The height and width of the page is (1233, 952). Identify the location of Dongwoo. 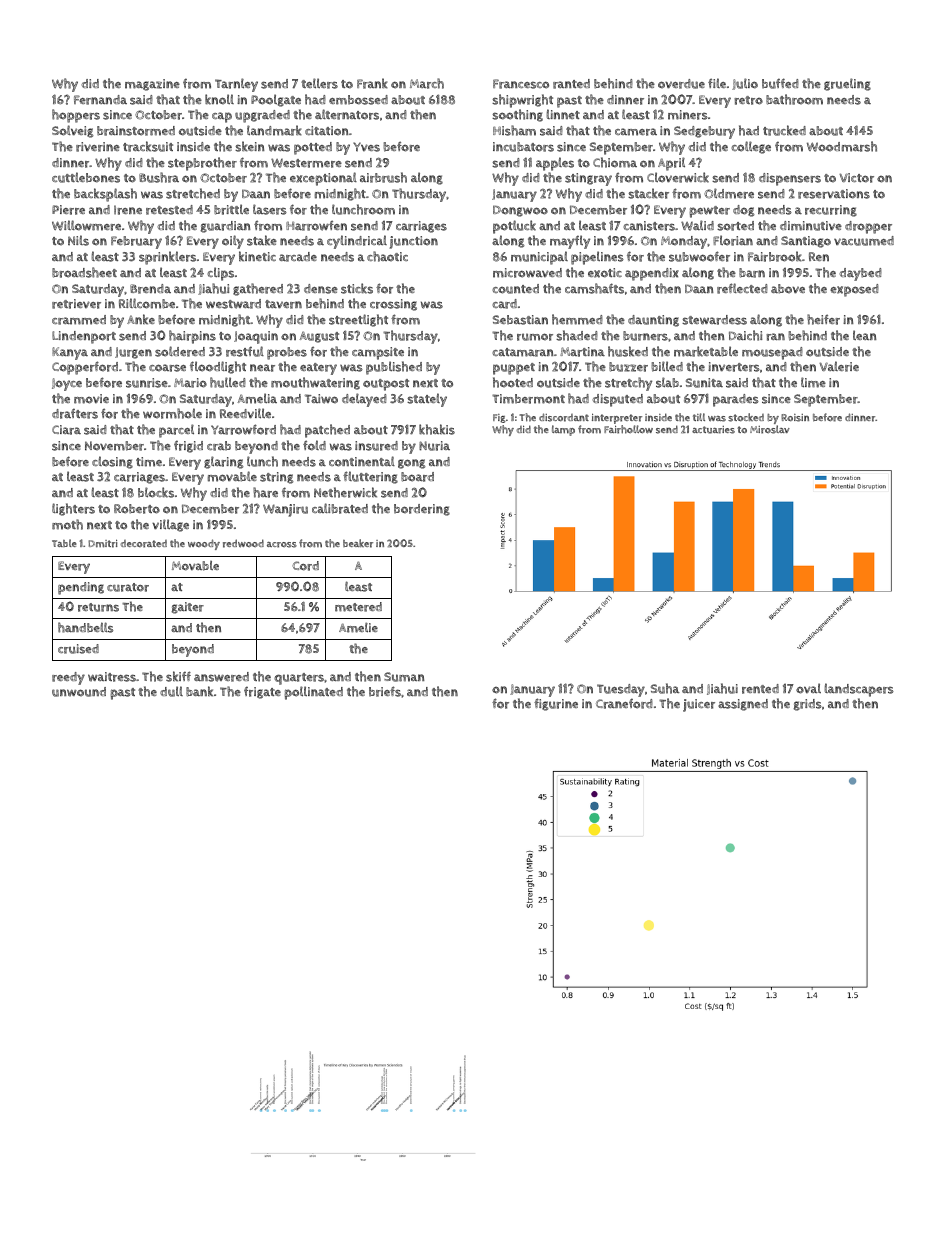
(520, 211).
